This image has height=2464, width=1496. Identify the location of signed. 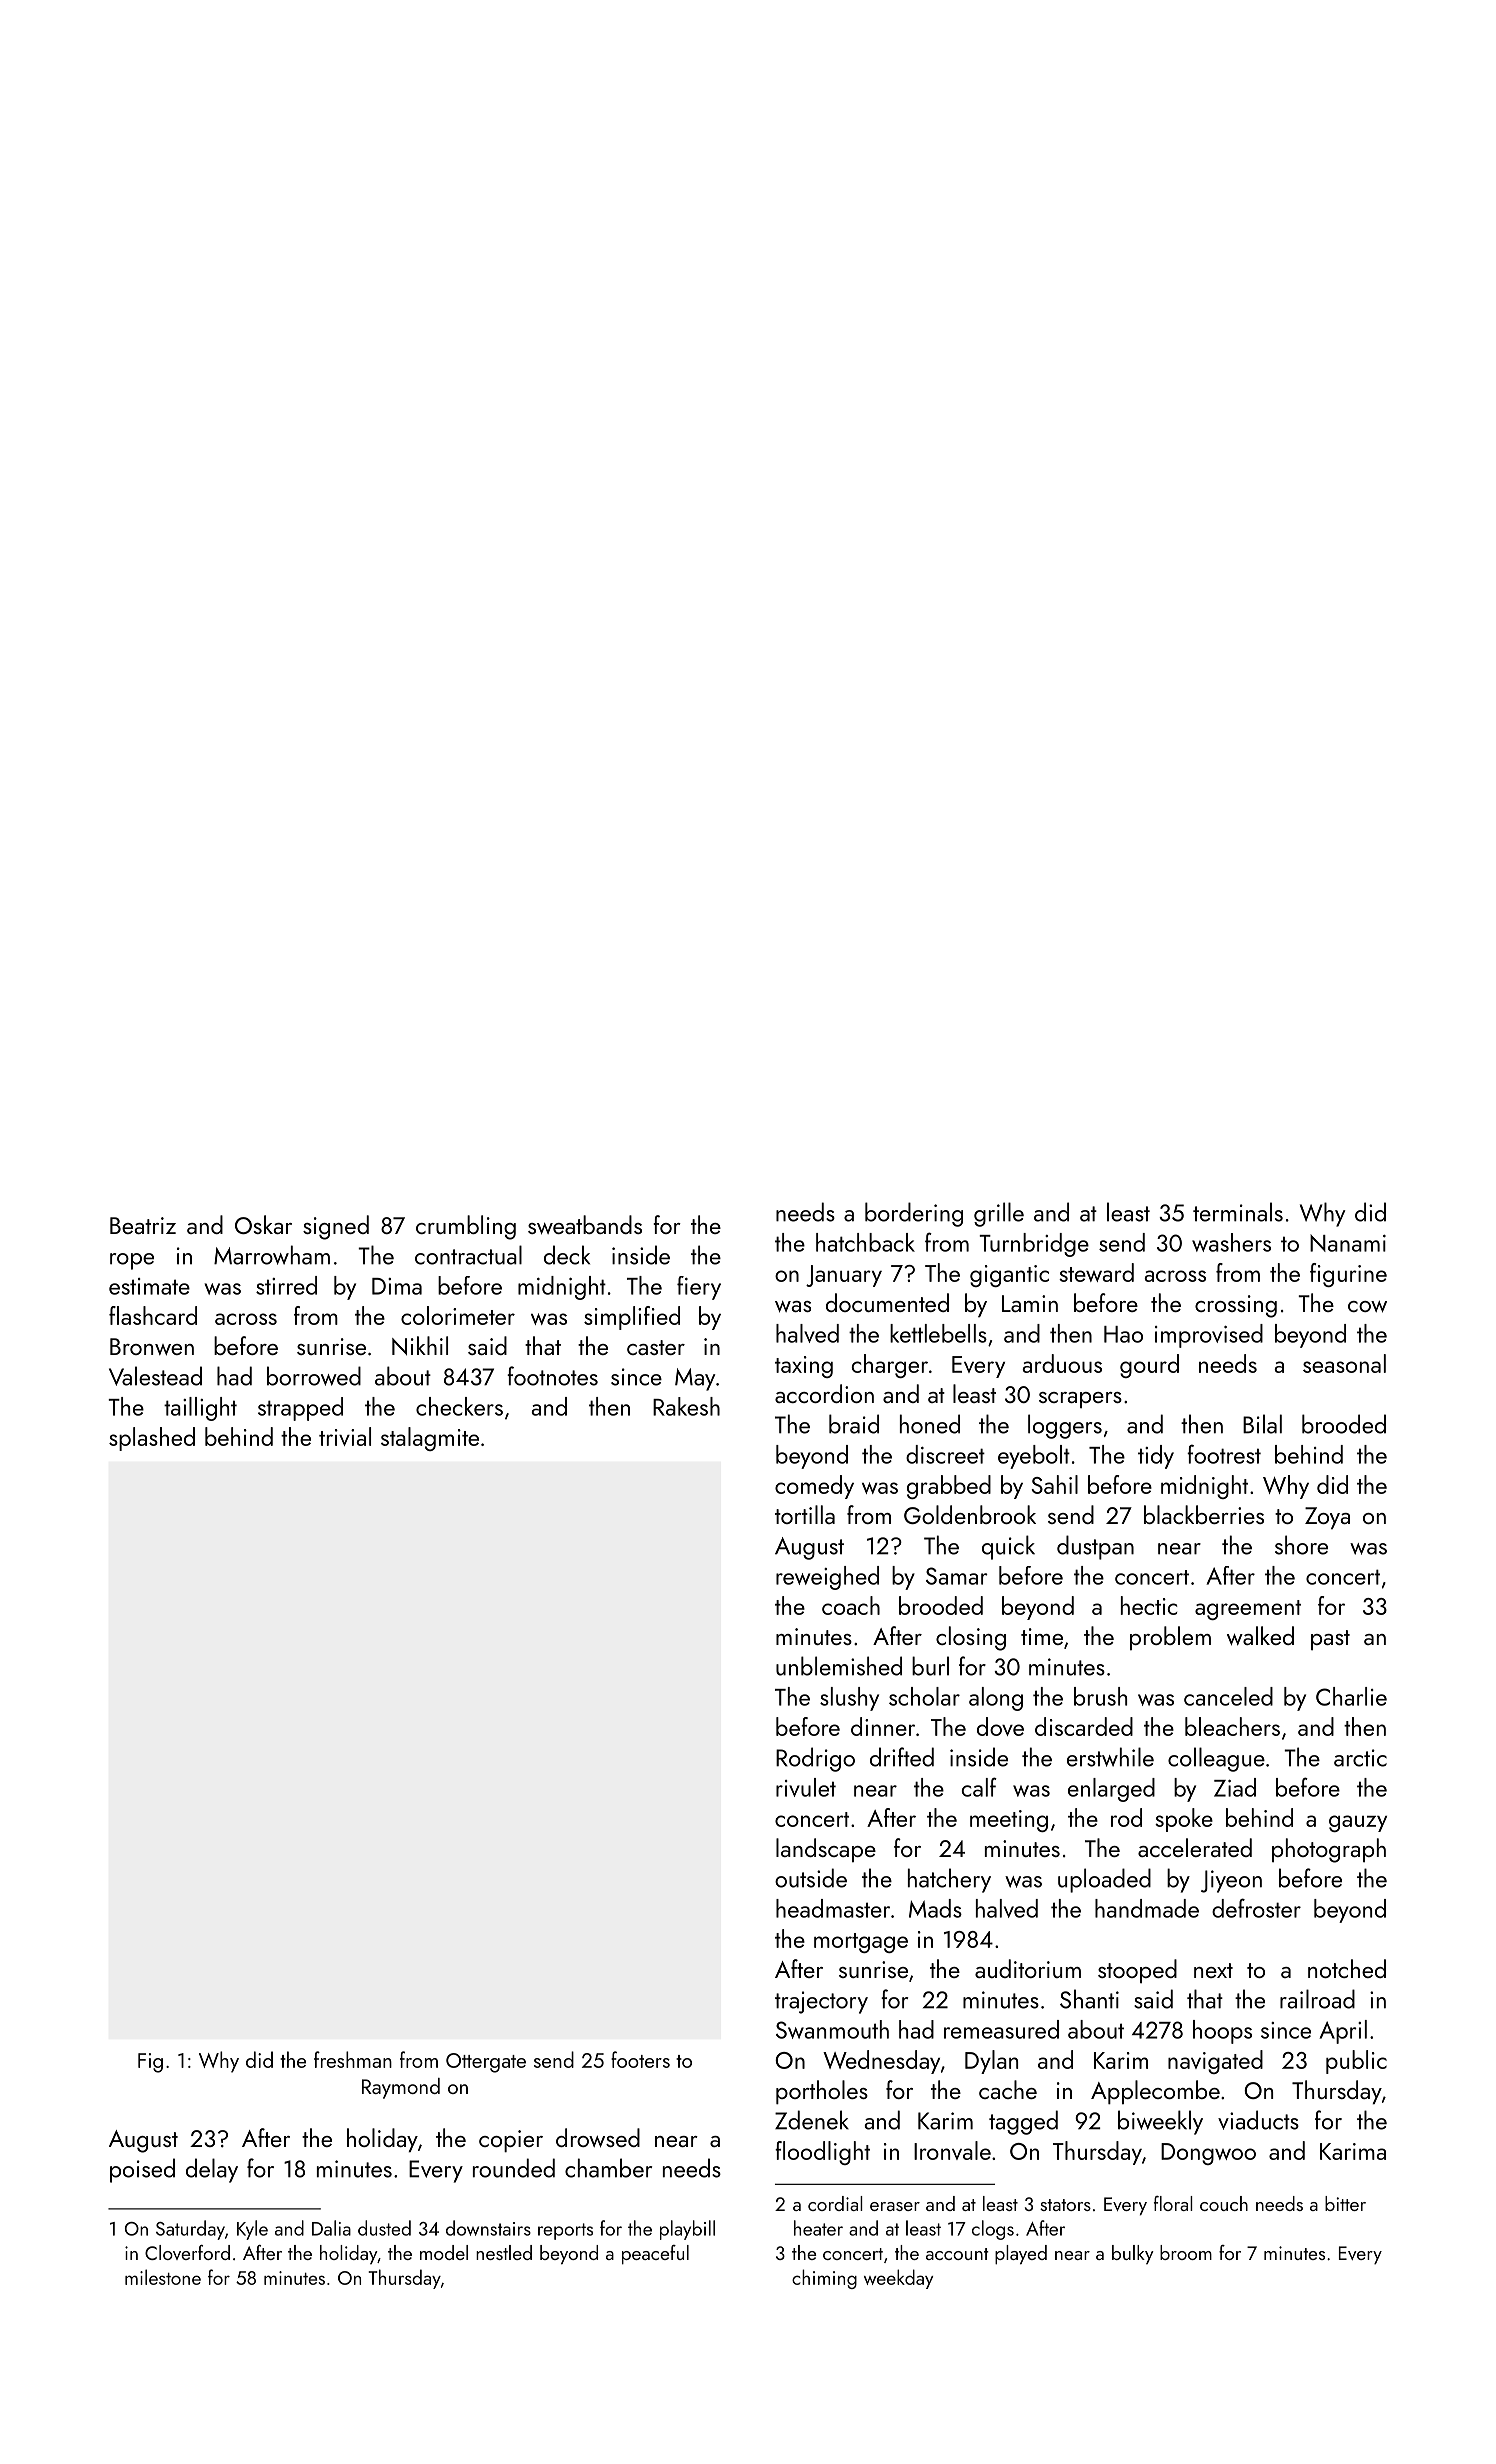
(336, 1227).
